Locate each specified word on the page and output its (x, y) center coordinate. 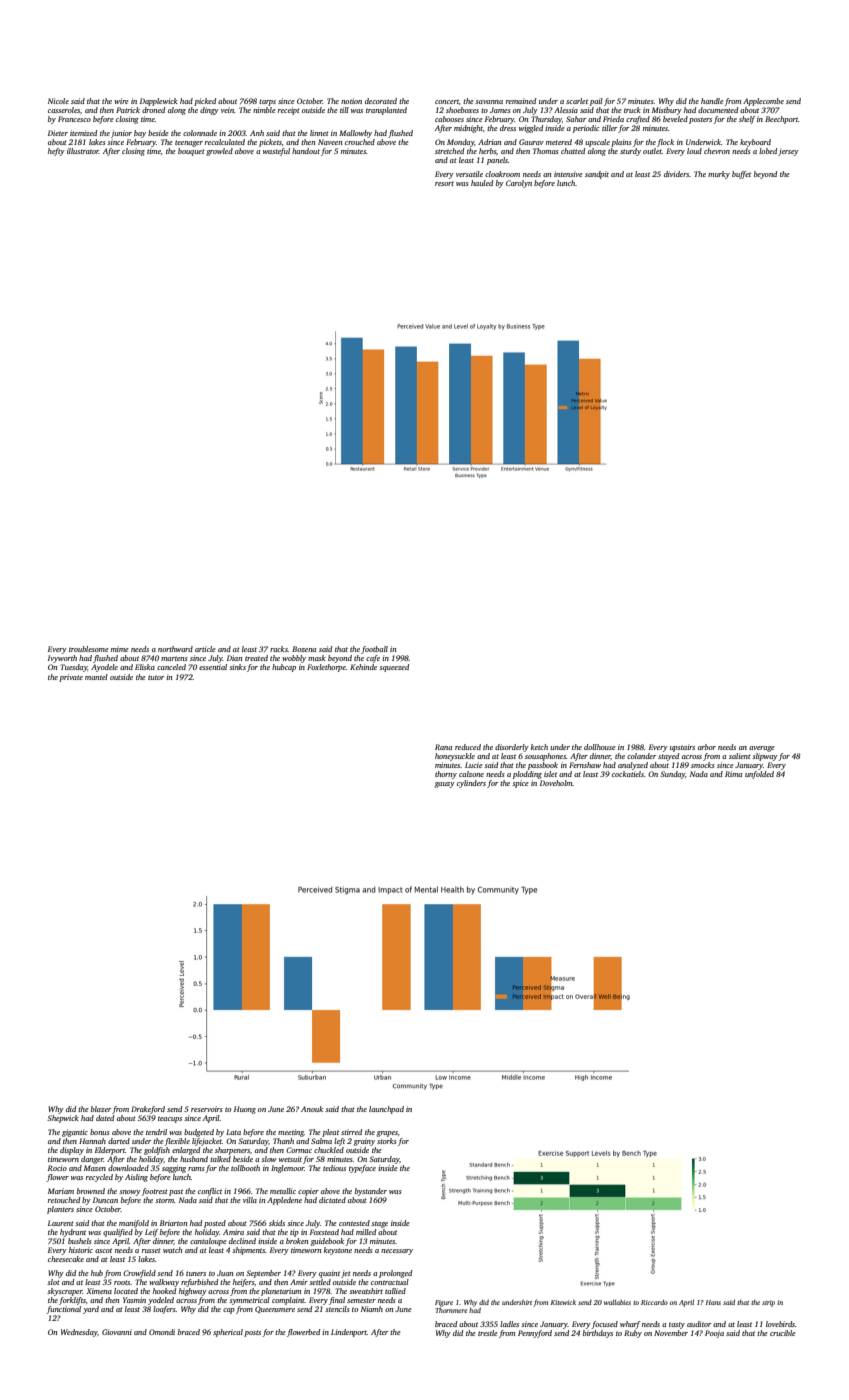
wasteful (276, 152)
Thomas (546, 151)
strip (768, 1303)
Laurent (61, 1223)
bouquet (191, 152)
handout (306, 151)
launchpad (386, 1110)
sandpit (597, 175)
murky (719, 175)
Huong (245, 1110)
